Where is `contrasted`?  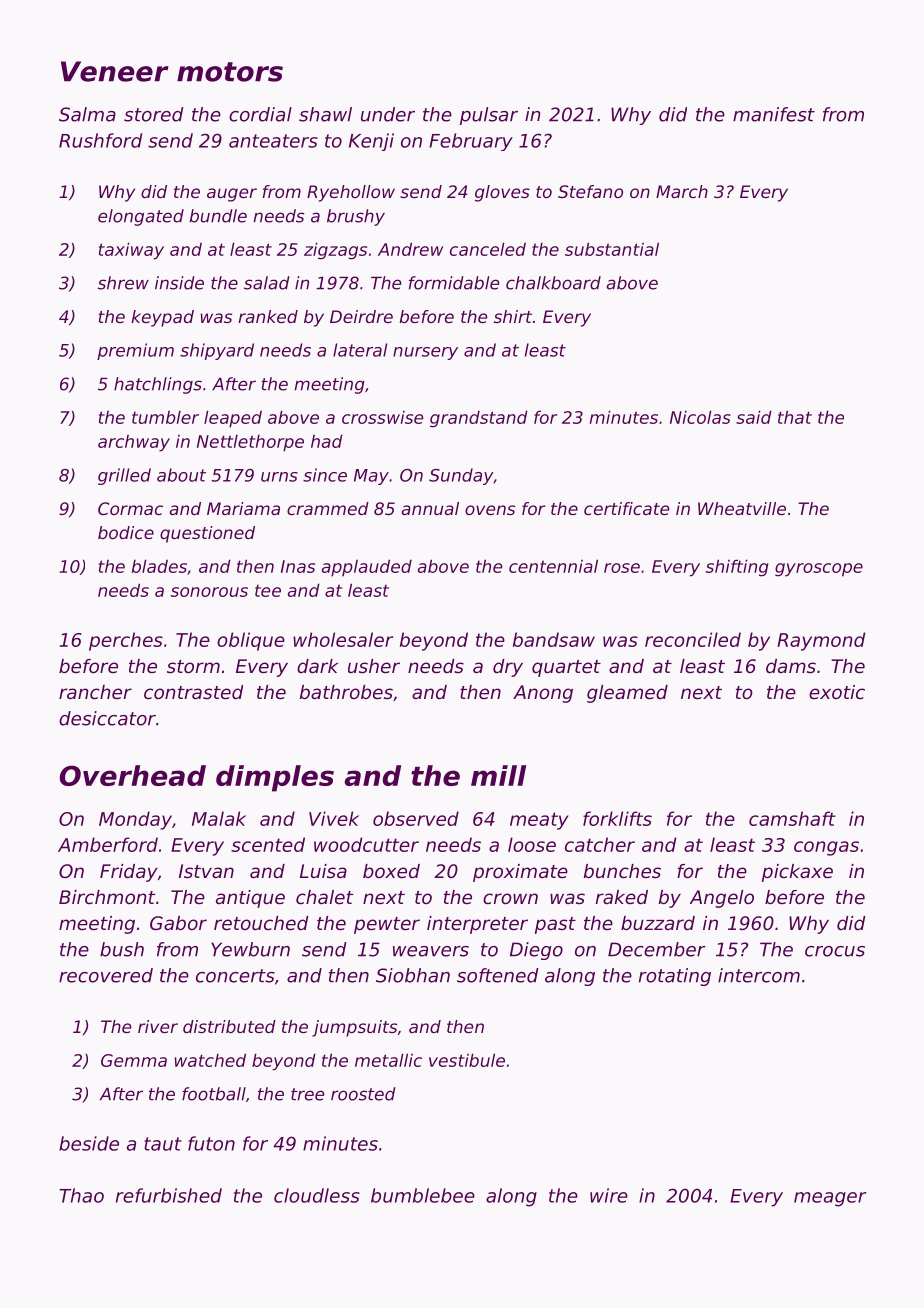
contrasted is located at coordinates (193, 692).
